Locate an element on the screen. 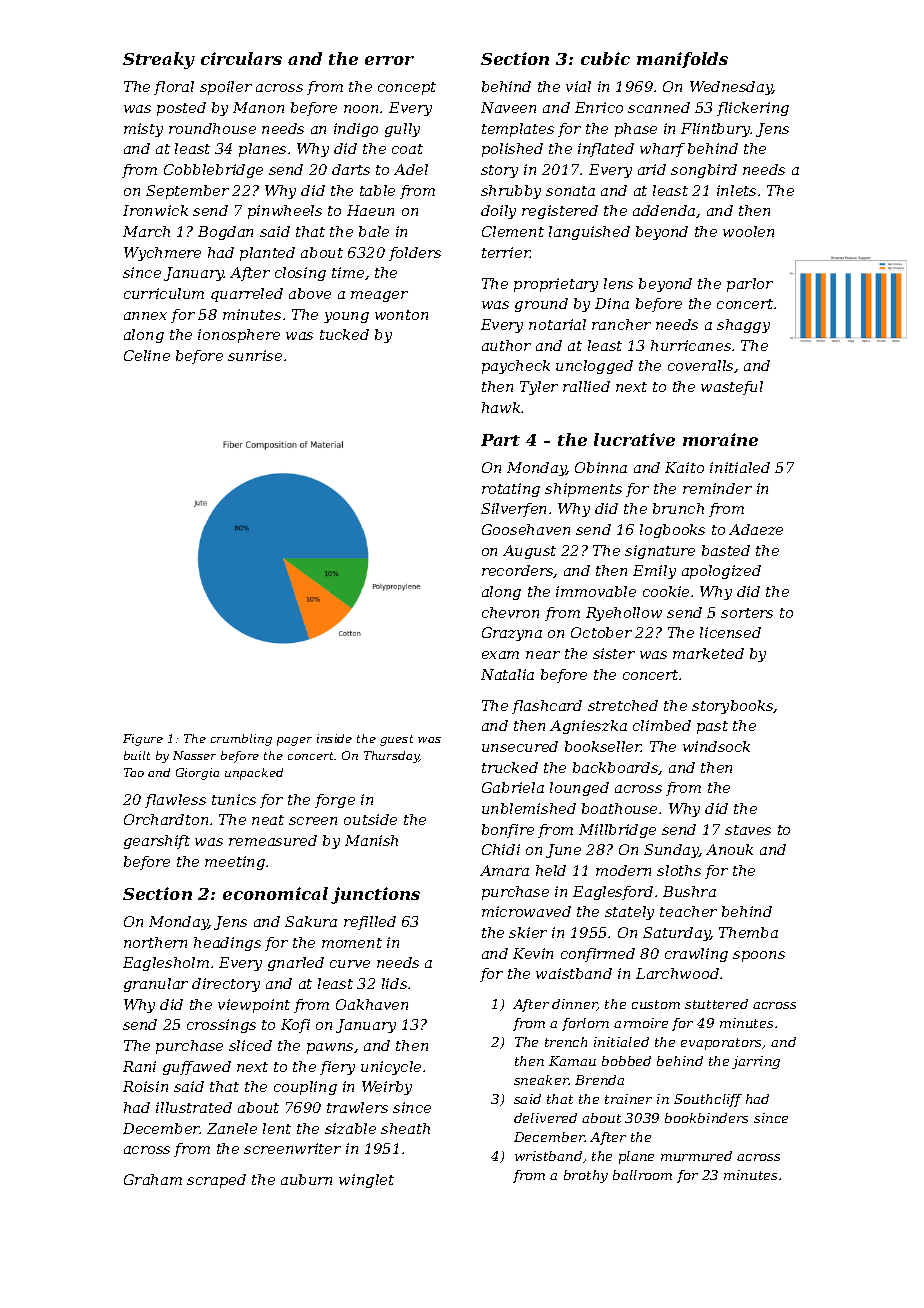 Image resolution: width=924 pixels, height=1308 pixels. Graham is located at coordinates (153, 1179).
